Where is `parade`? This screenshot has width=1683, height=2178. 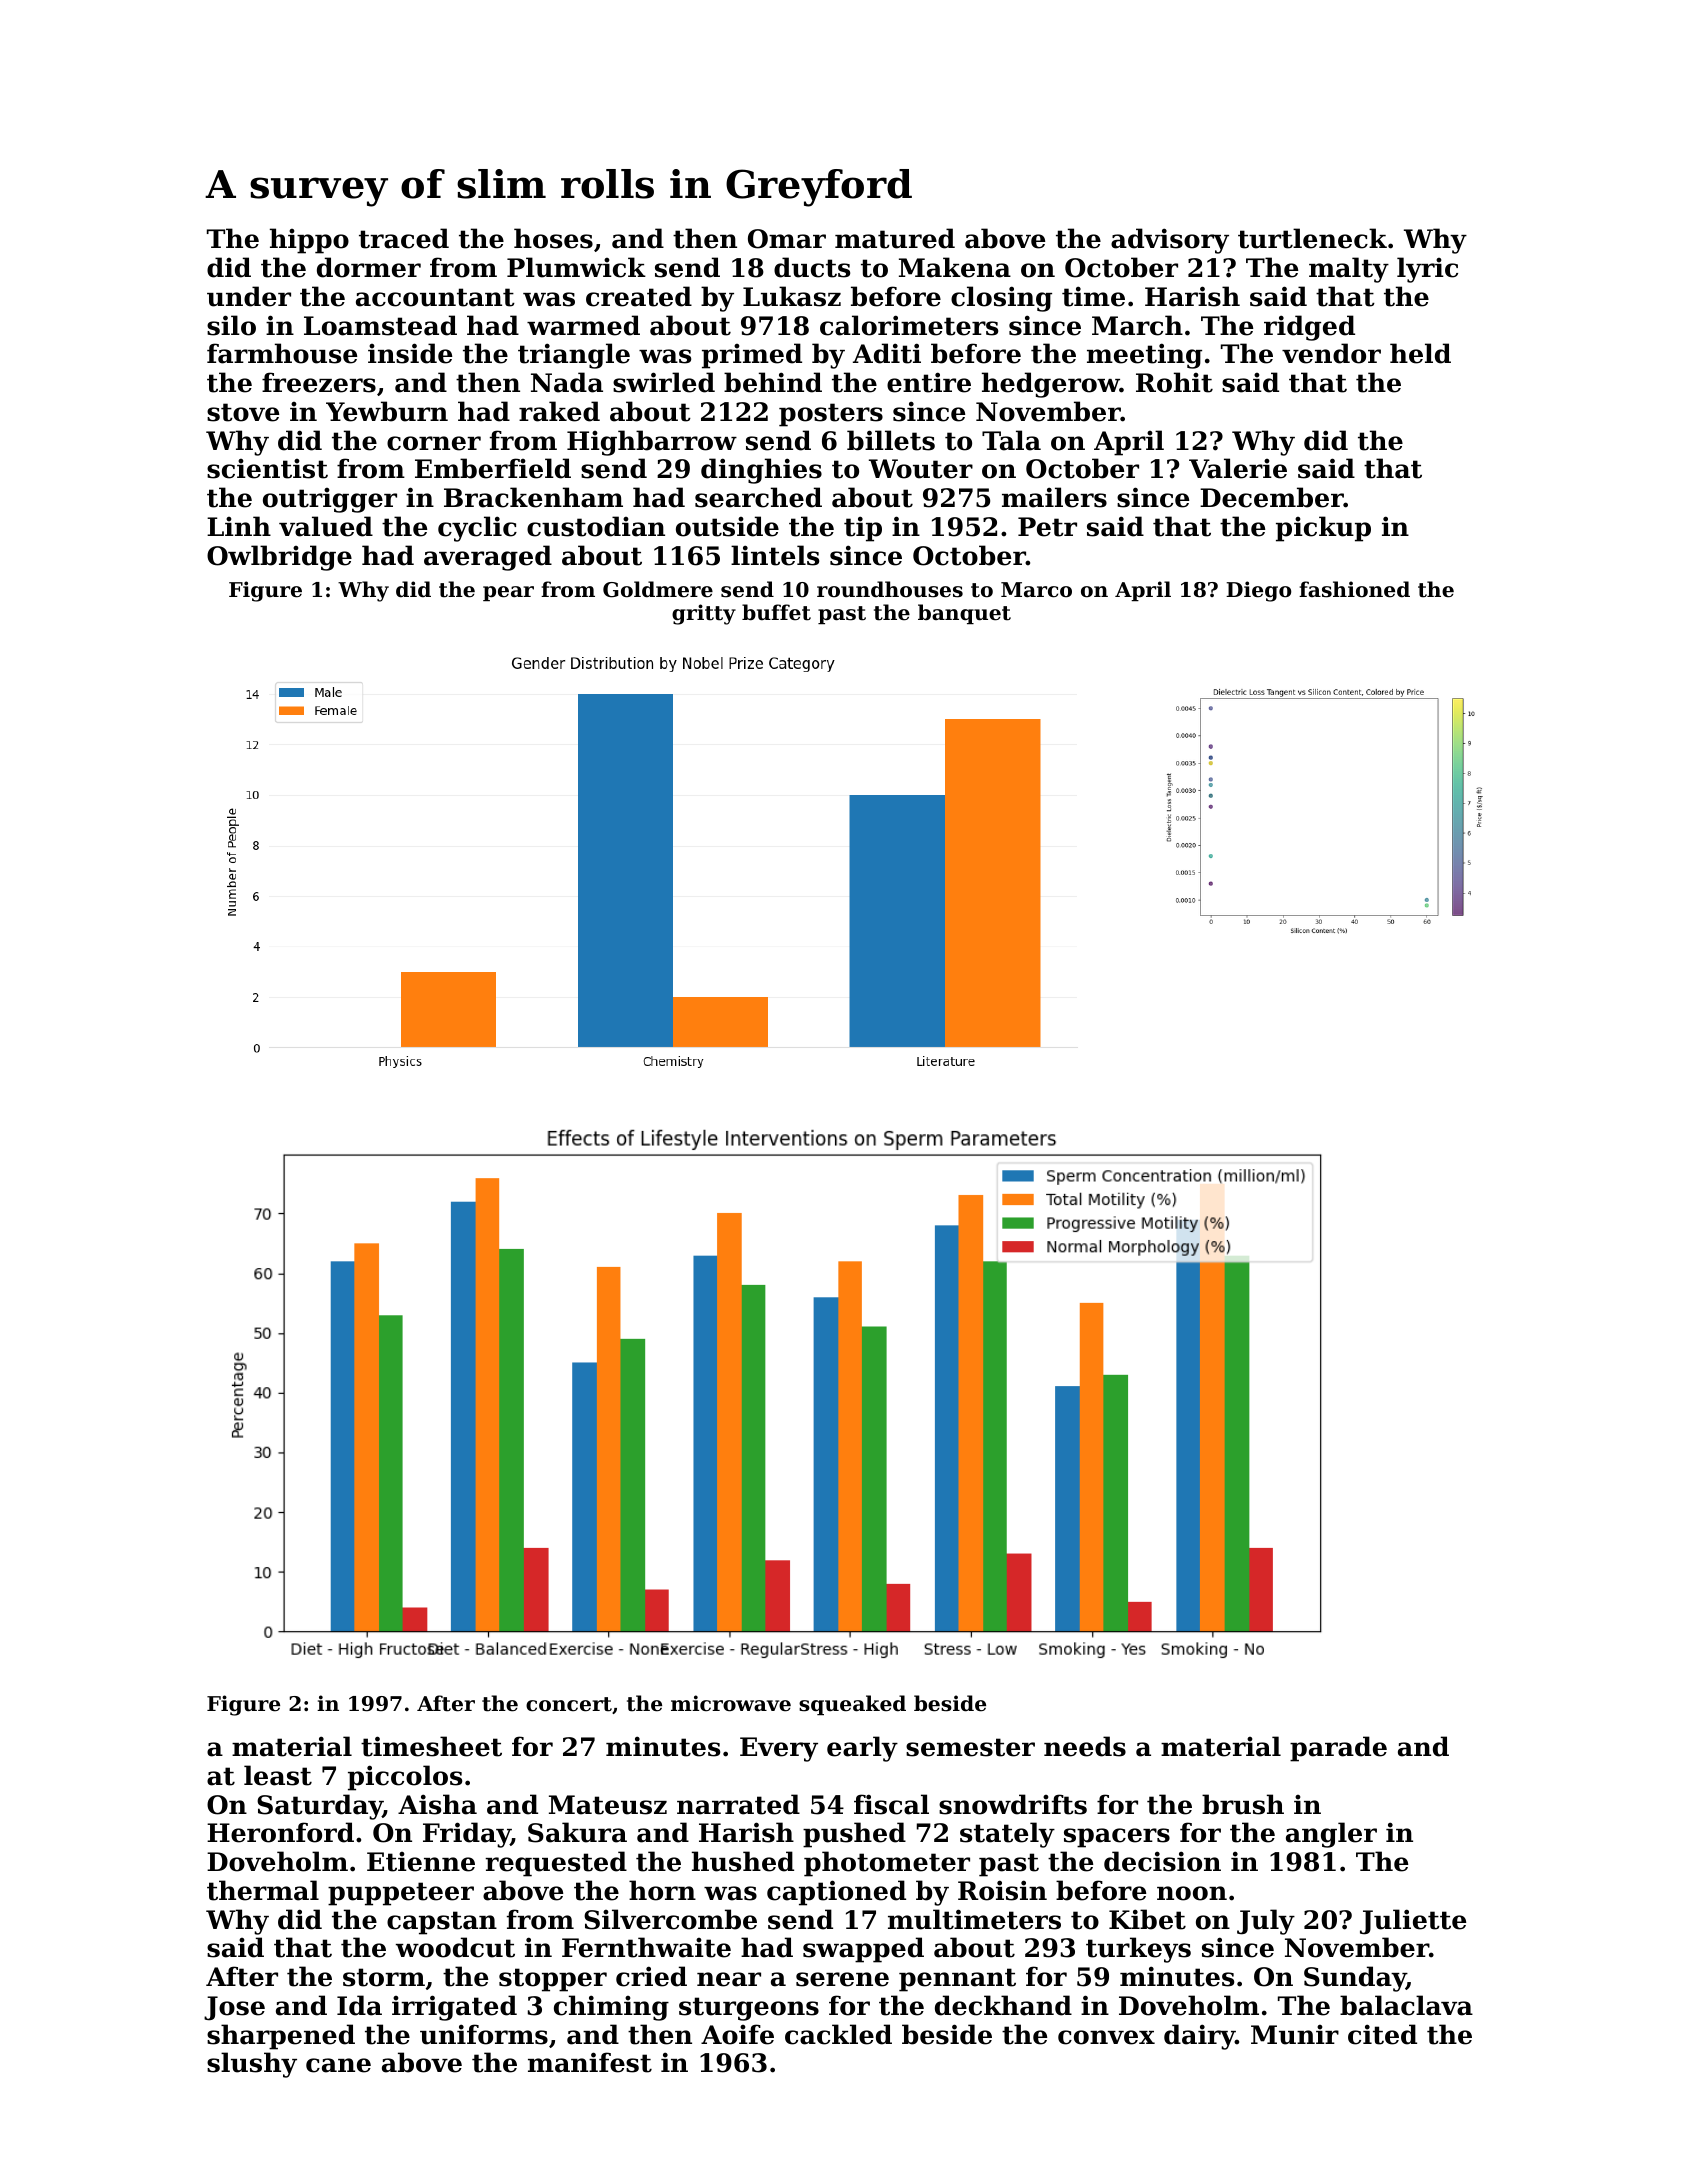
parade is located at coordinates (1338, 1749).
